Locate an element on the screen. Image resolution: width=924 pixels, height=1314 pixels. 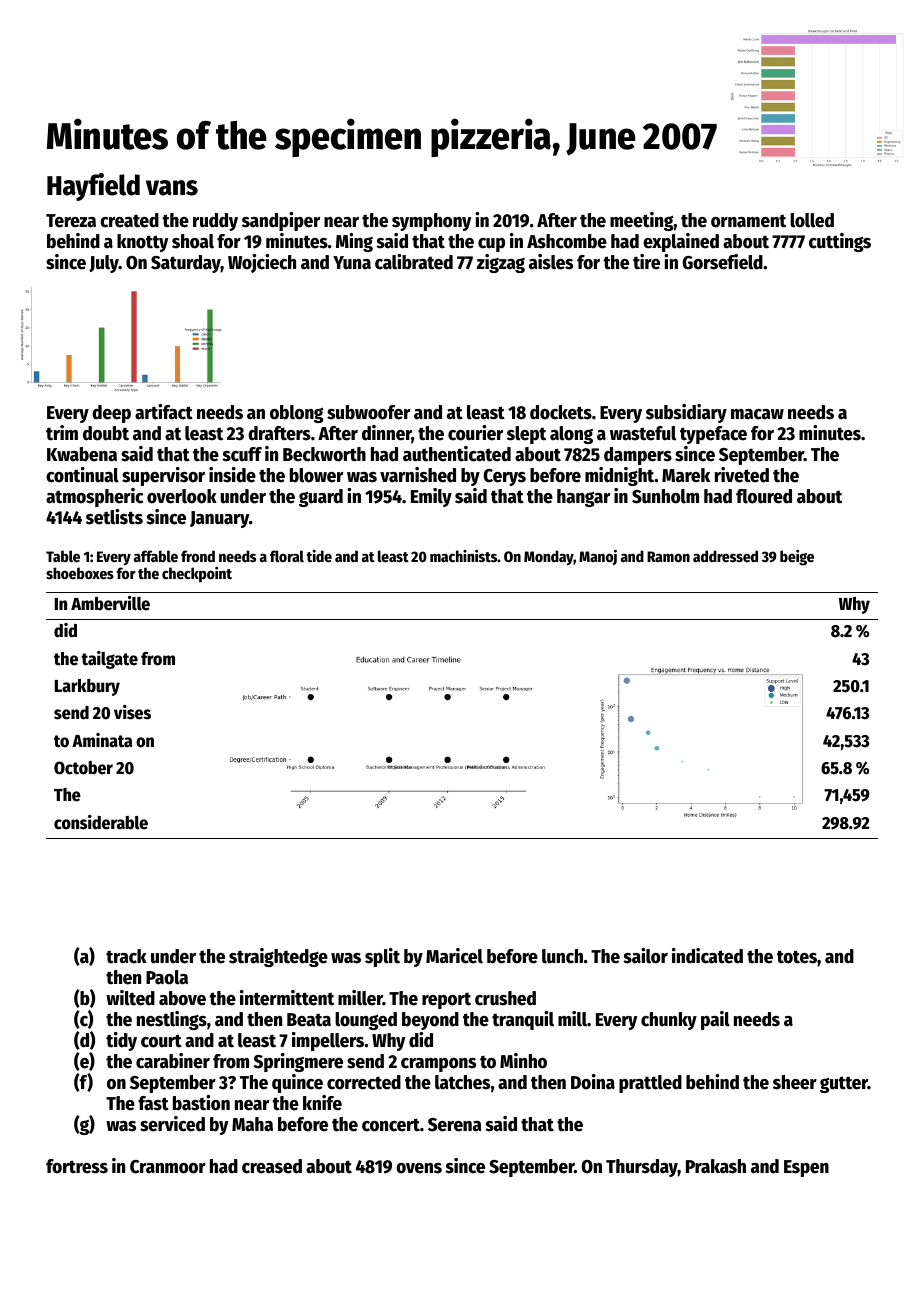
fortress is located at coordinates (77, 1166).
